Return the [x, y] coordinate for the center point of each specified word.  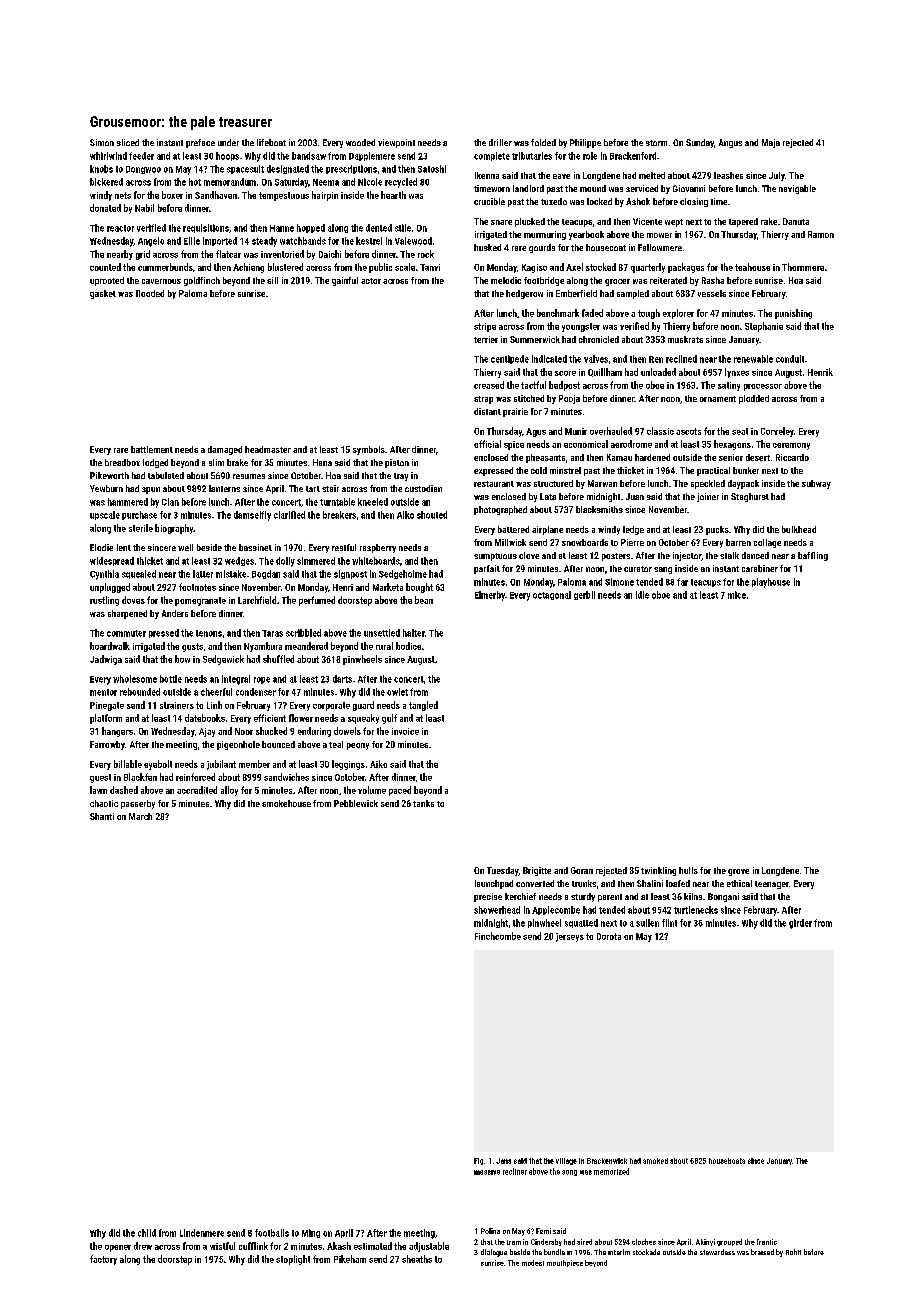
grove [738, 872]
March [140, 816]
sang [663, 570]
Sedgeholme [403, 574]
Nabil [144, 208]
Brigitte [537, 871]
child [147, 1233]
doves [133, 600]
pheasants [545, 458]
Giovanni [689, 188]
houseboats [727, 1161]
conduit [790, 359]
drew [143, 1246]
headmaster [268, 449]
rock [426, 254]
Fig [478, 1161]
